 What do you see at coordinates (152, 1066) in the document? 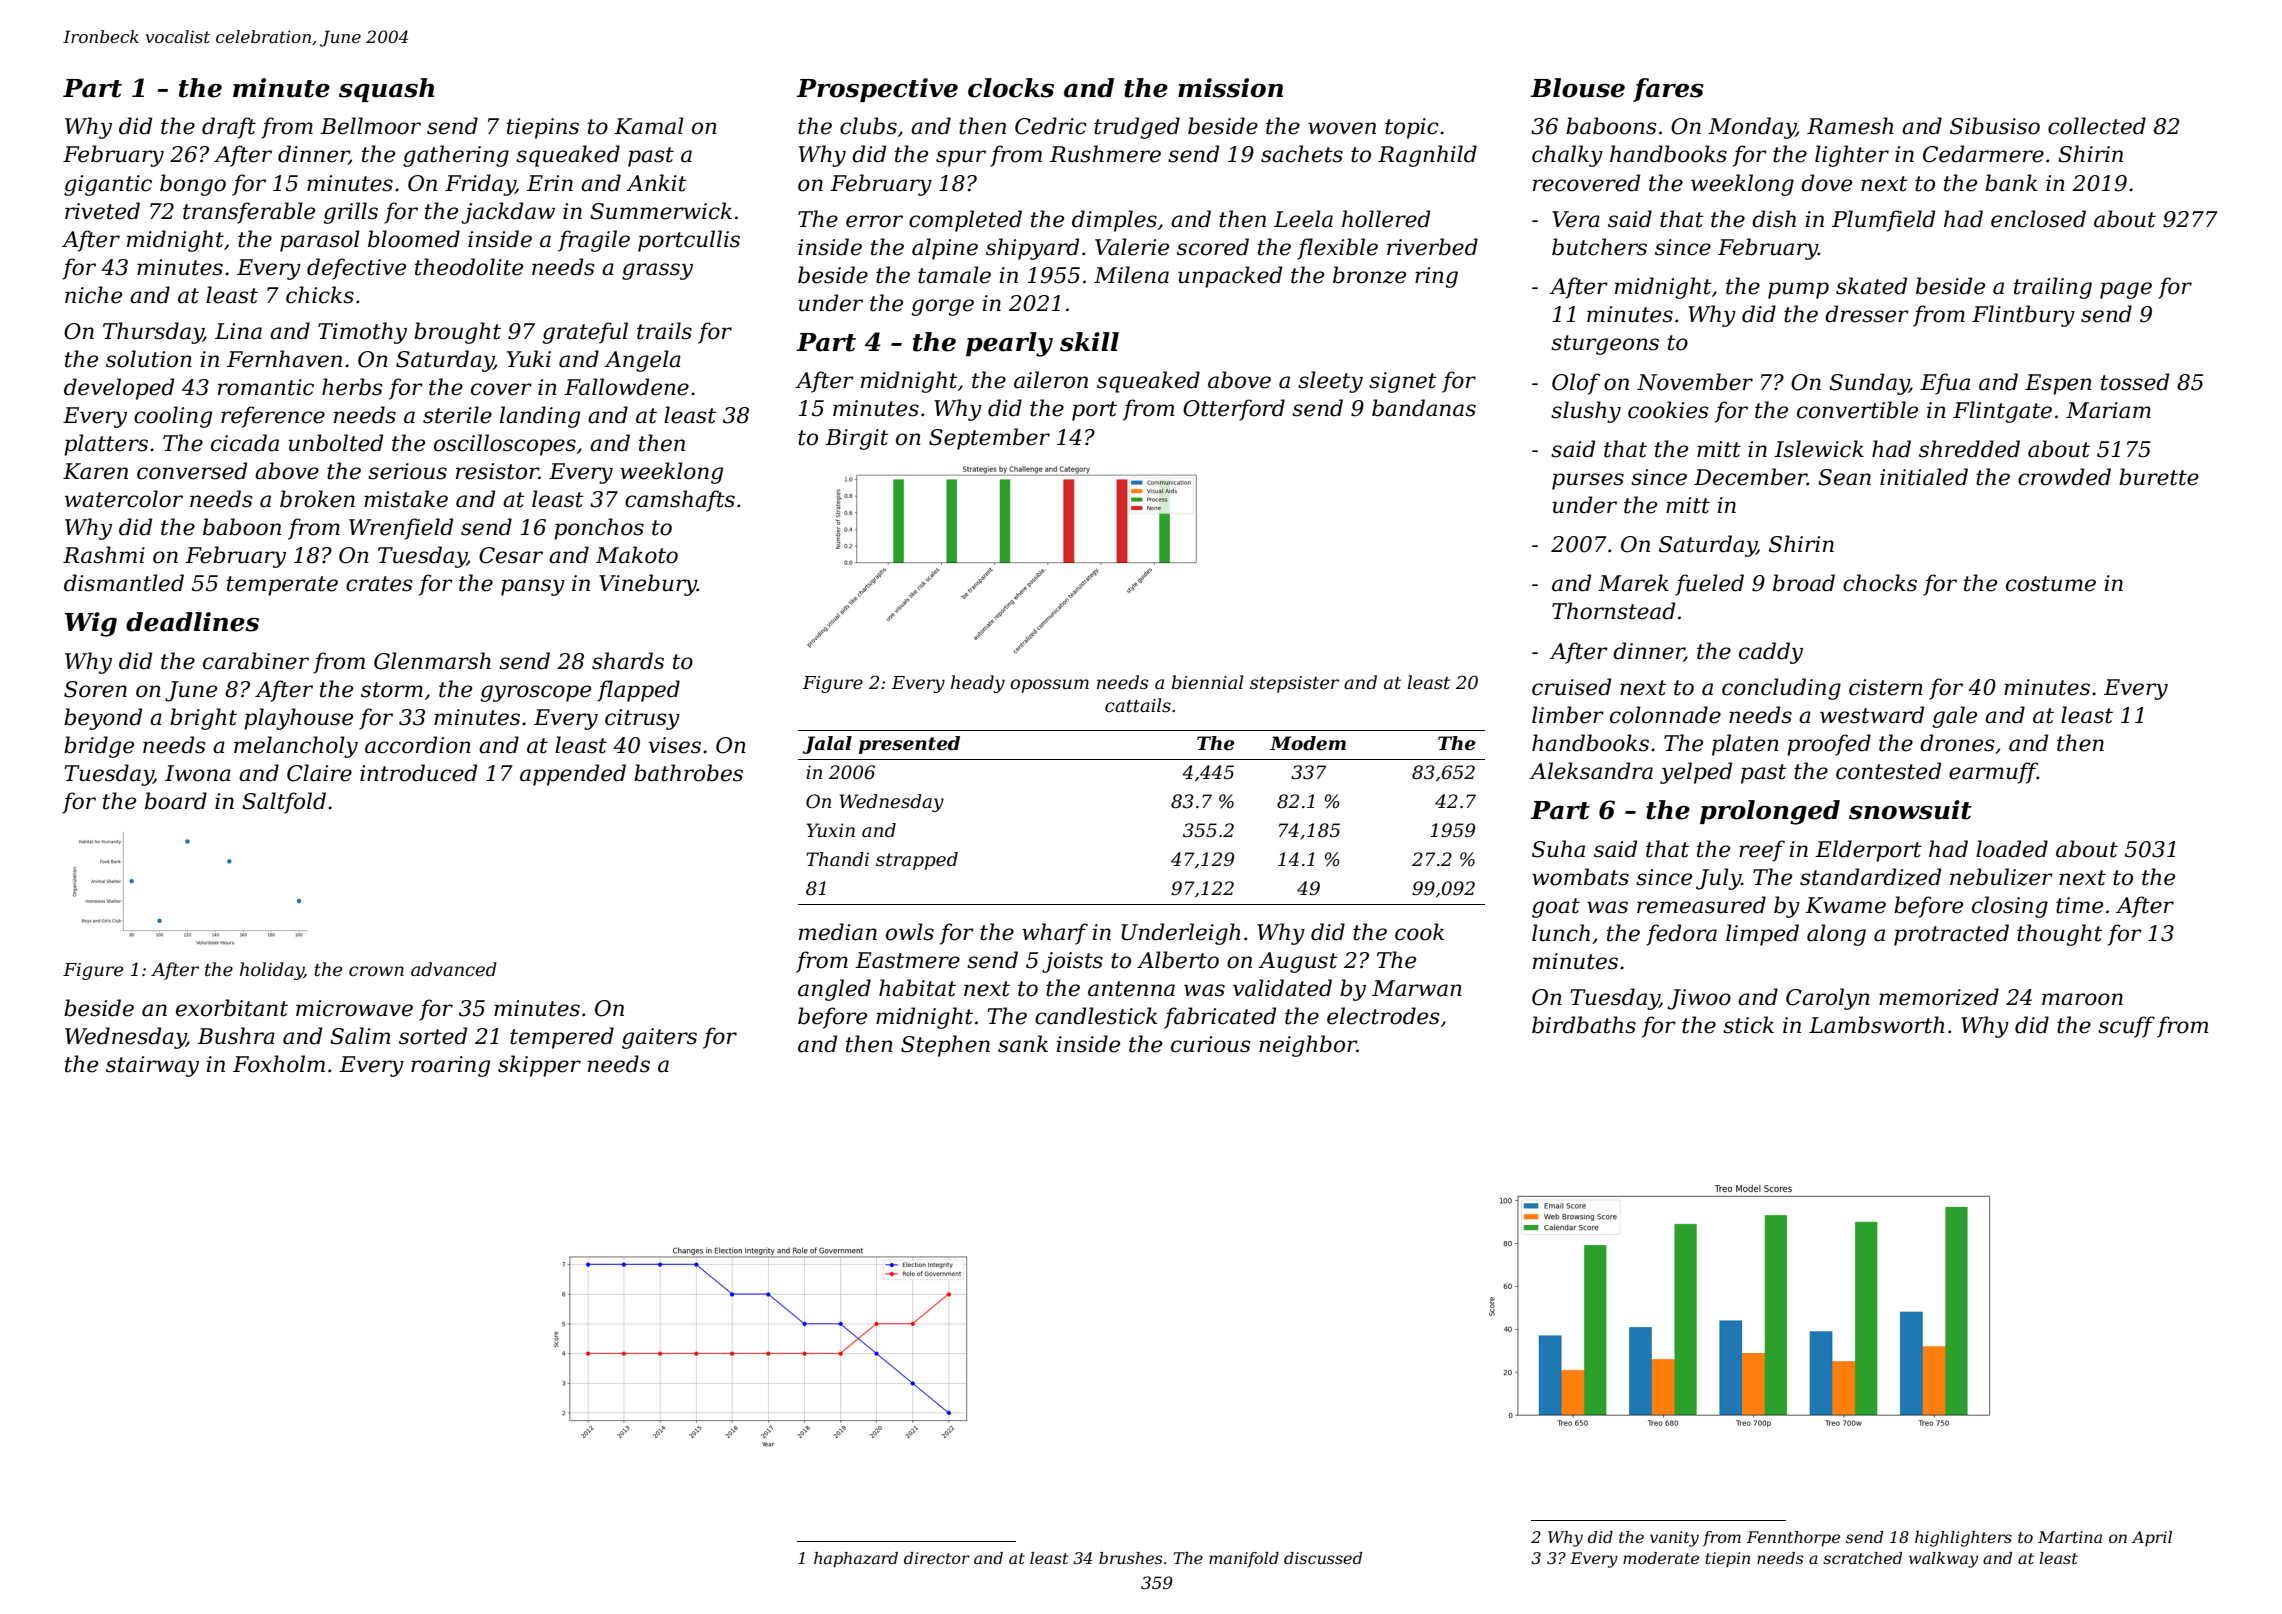
I see `stairway` at bounding box center [152, 1066].
